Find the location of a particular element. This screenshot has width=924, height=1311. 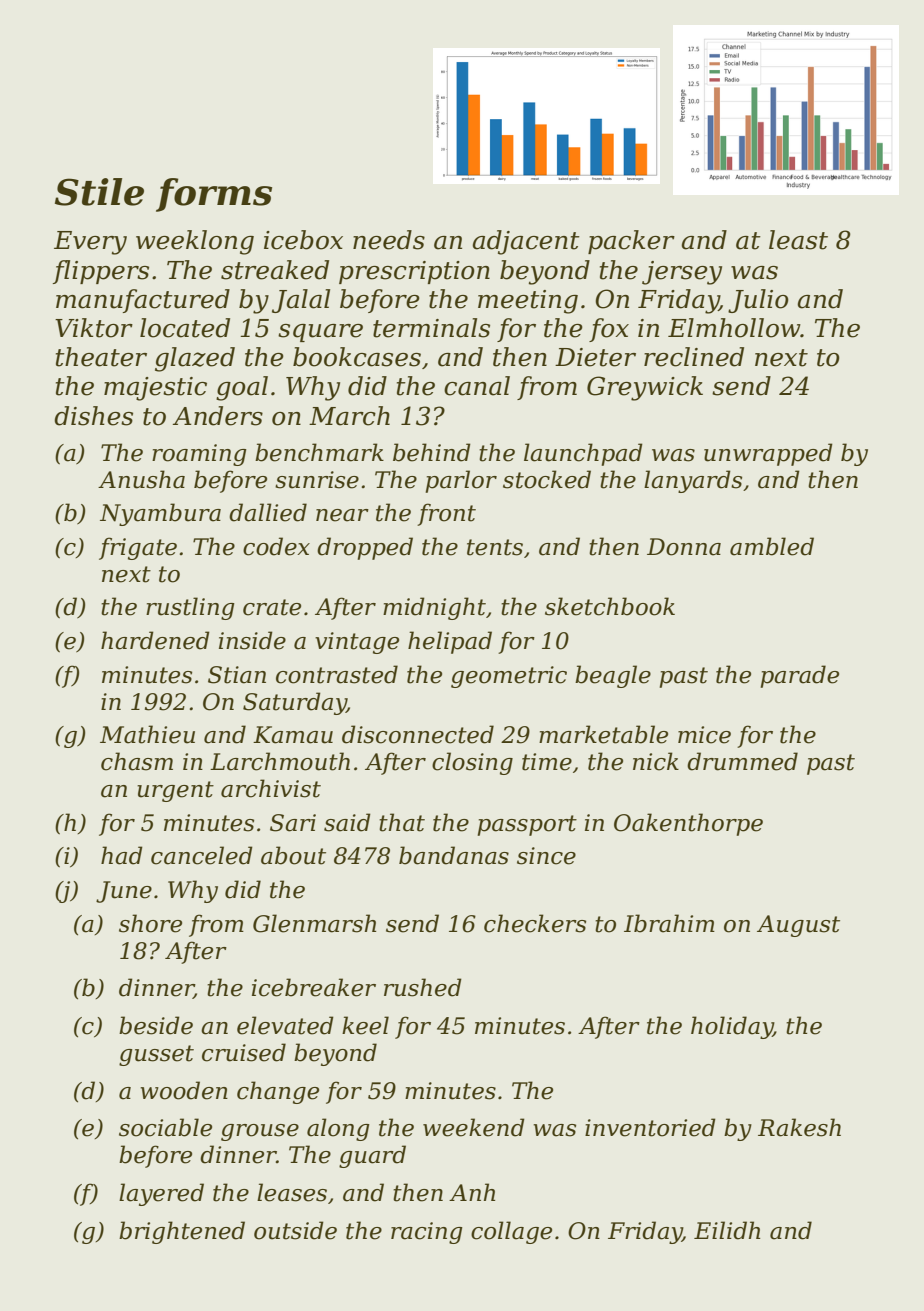

icebox is located at coordinates (303, 240).
